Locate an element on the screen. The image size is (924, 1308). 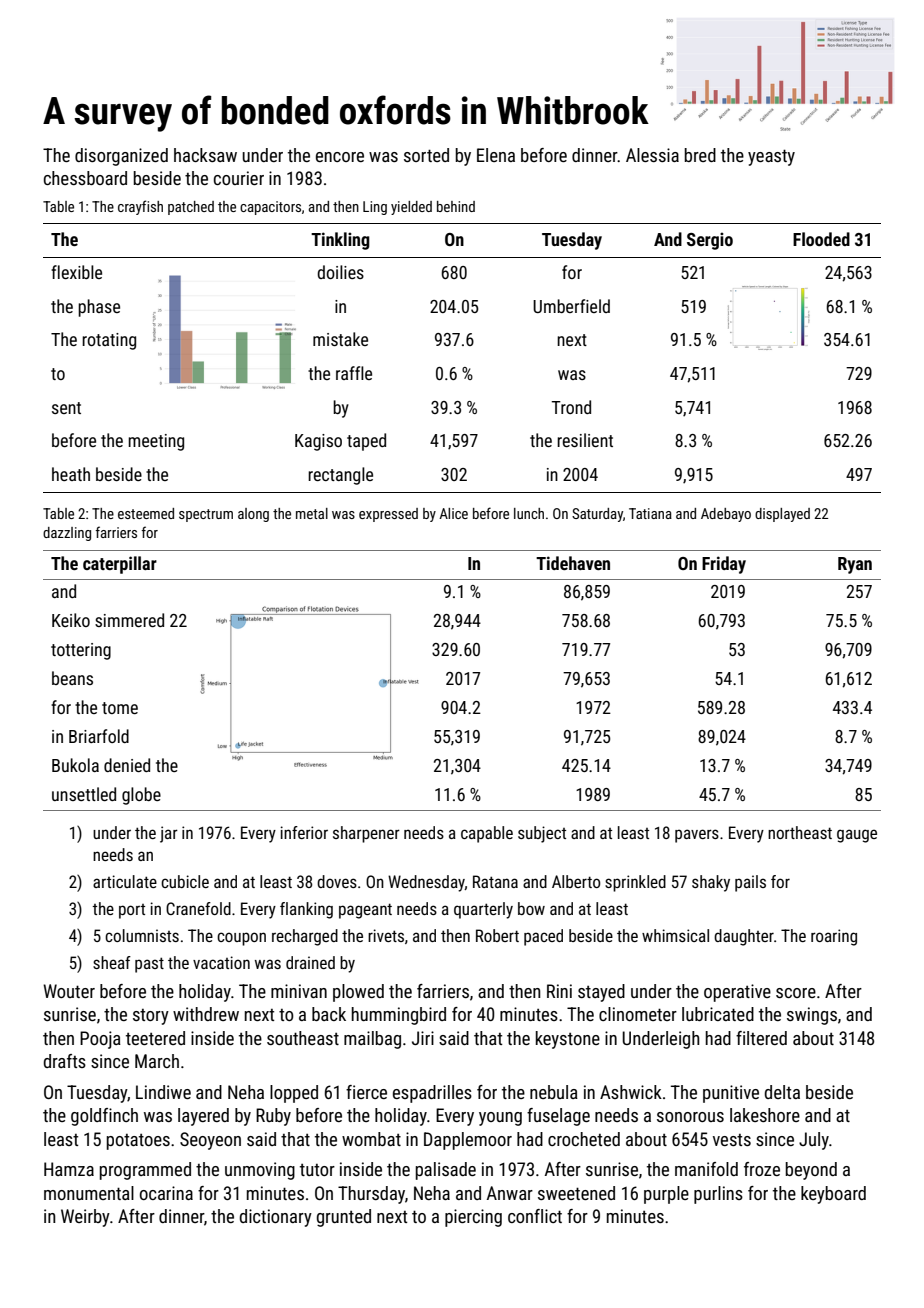
gauge is located at coordinates (857, 836).
